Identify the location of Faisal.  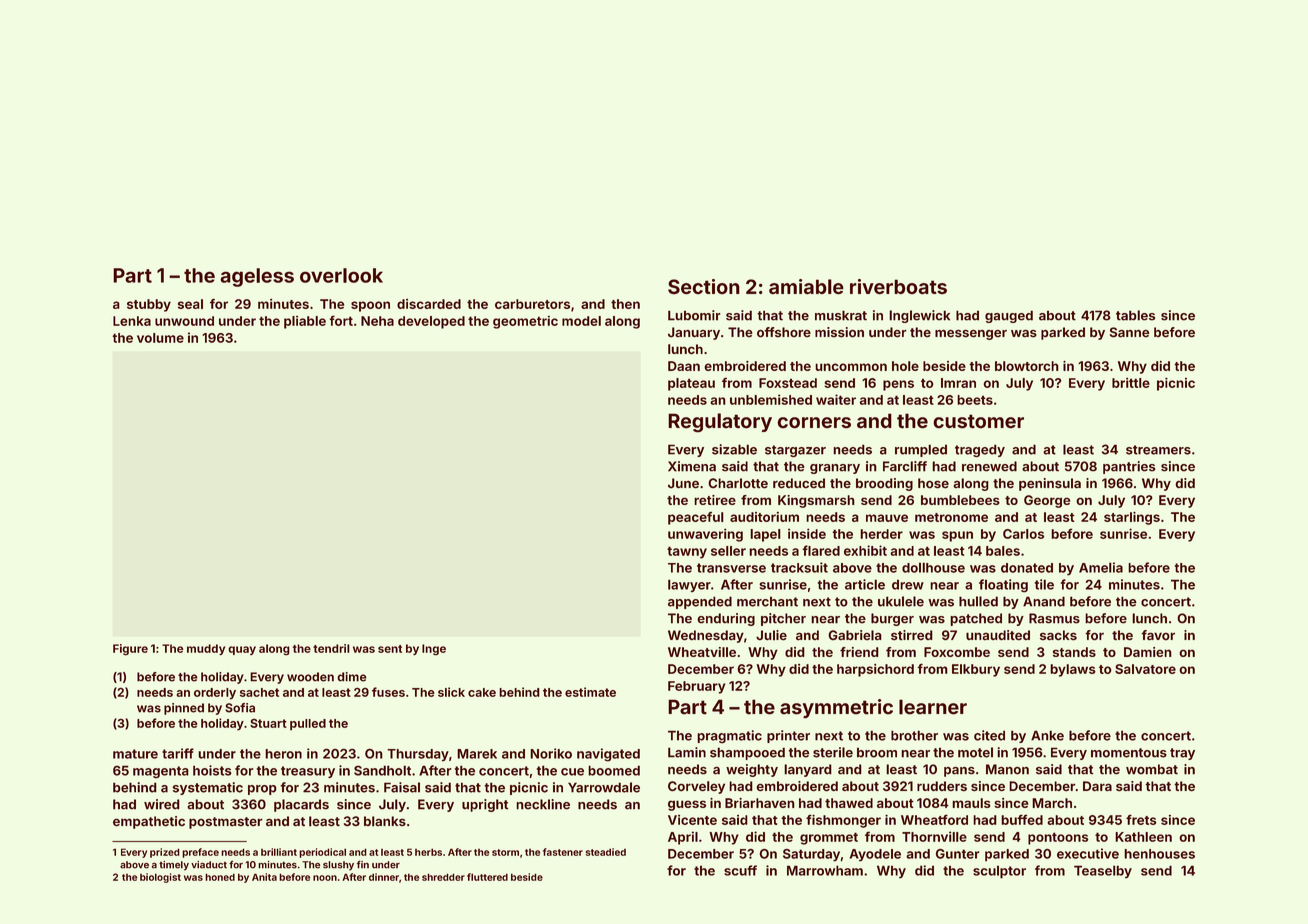
(402, 787).
